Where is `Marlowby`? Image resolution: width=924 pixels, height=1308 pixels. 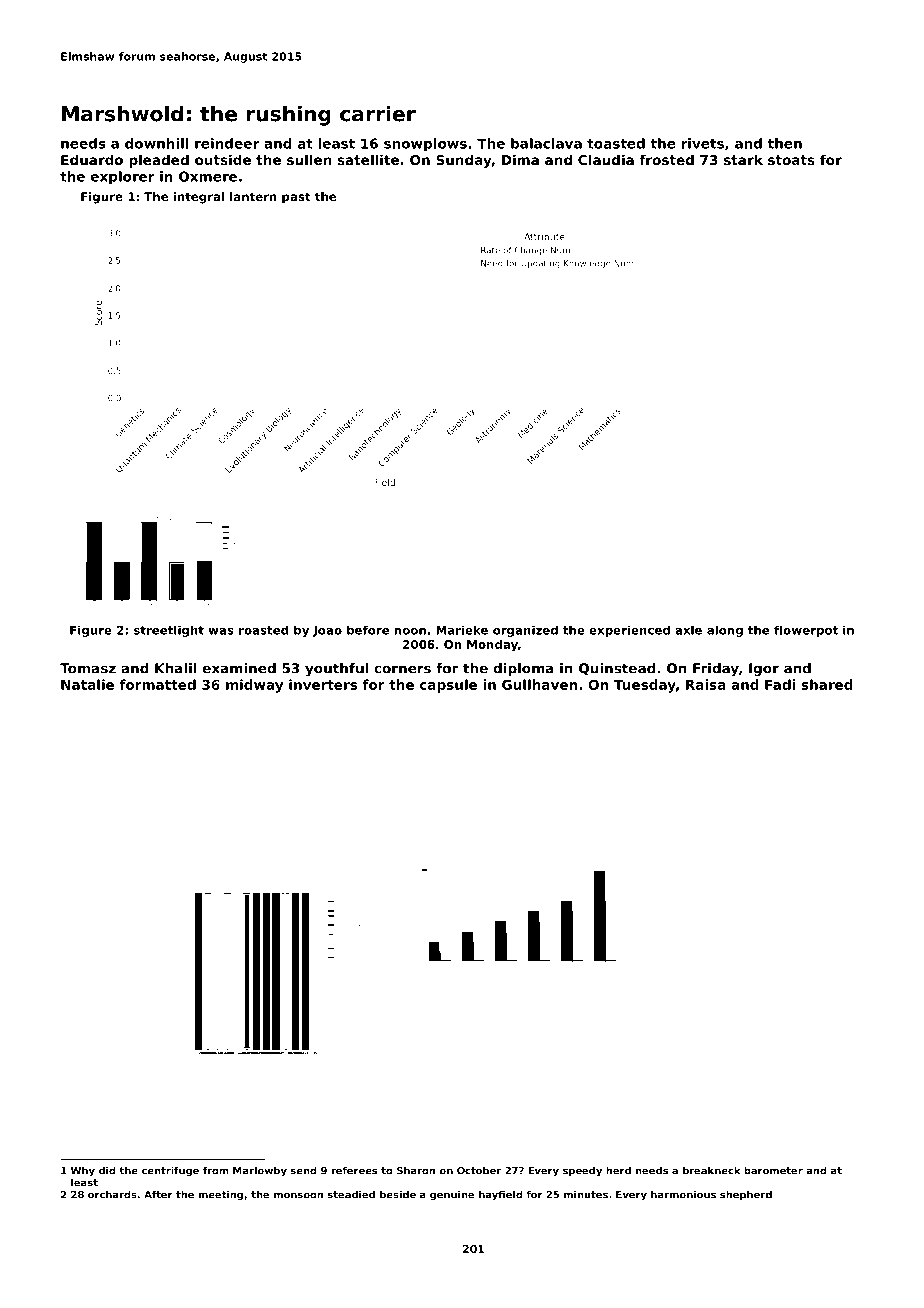
Marlowby is located at coordinates (260, 1171).
